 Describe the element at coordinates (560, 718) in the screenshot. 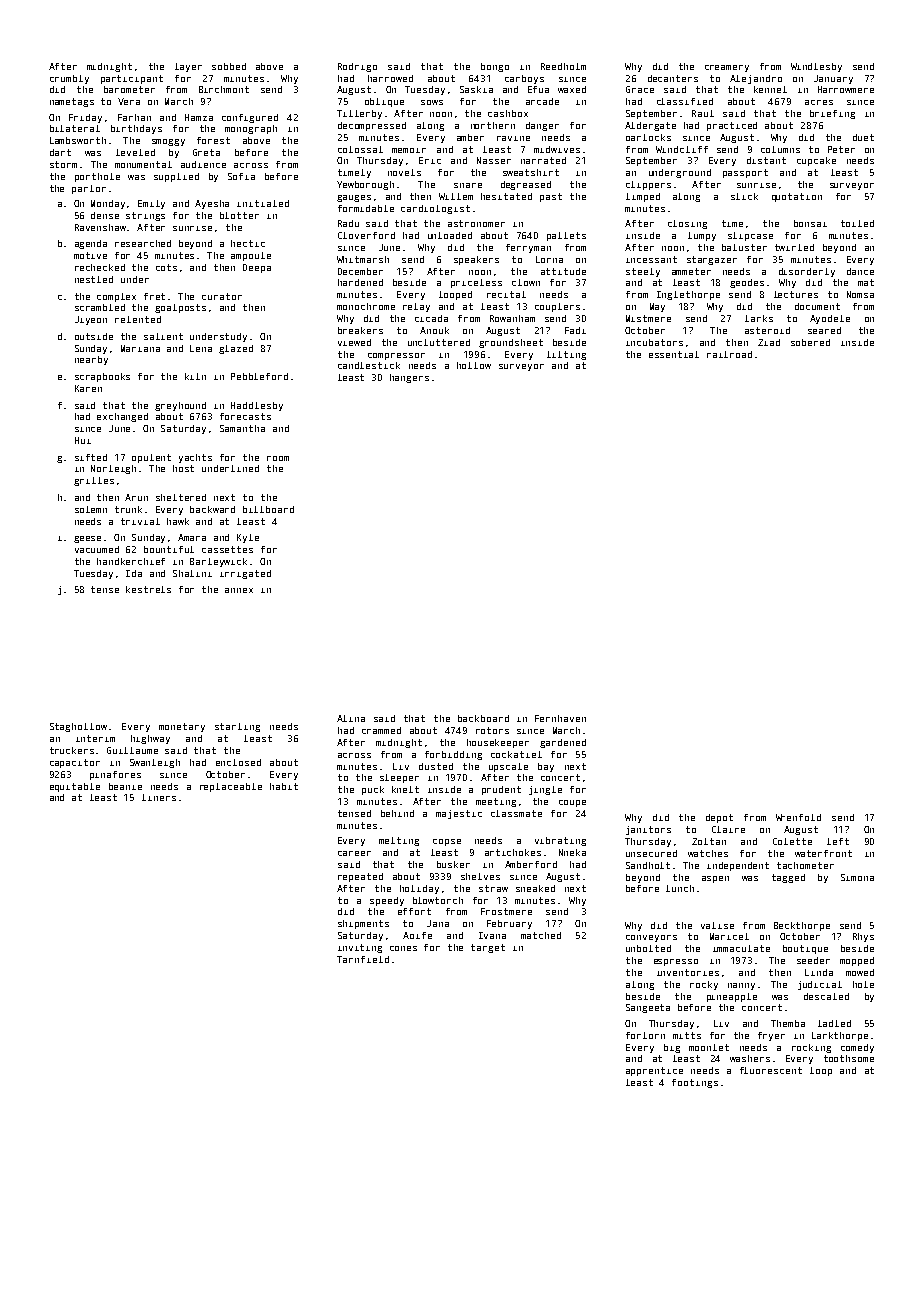

I see `Fernhaven` at that location.
